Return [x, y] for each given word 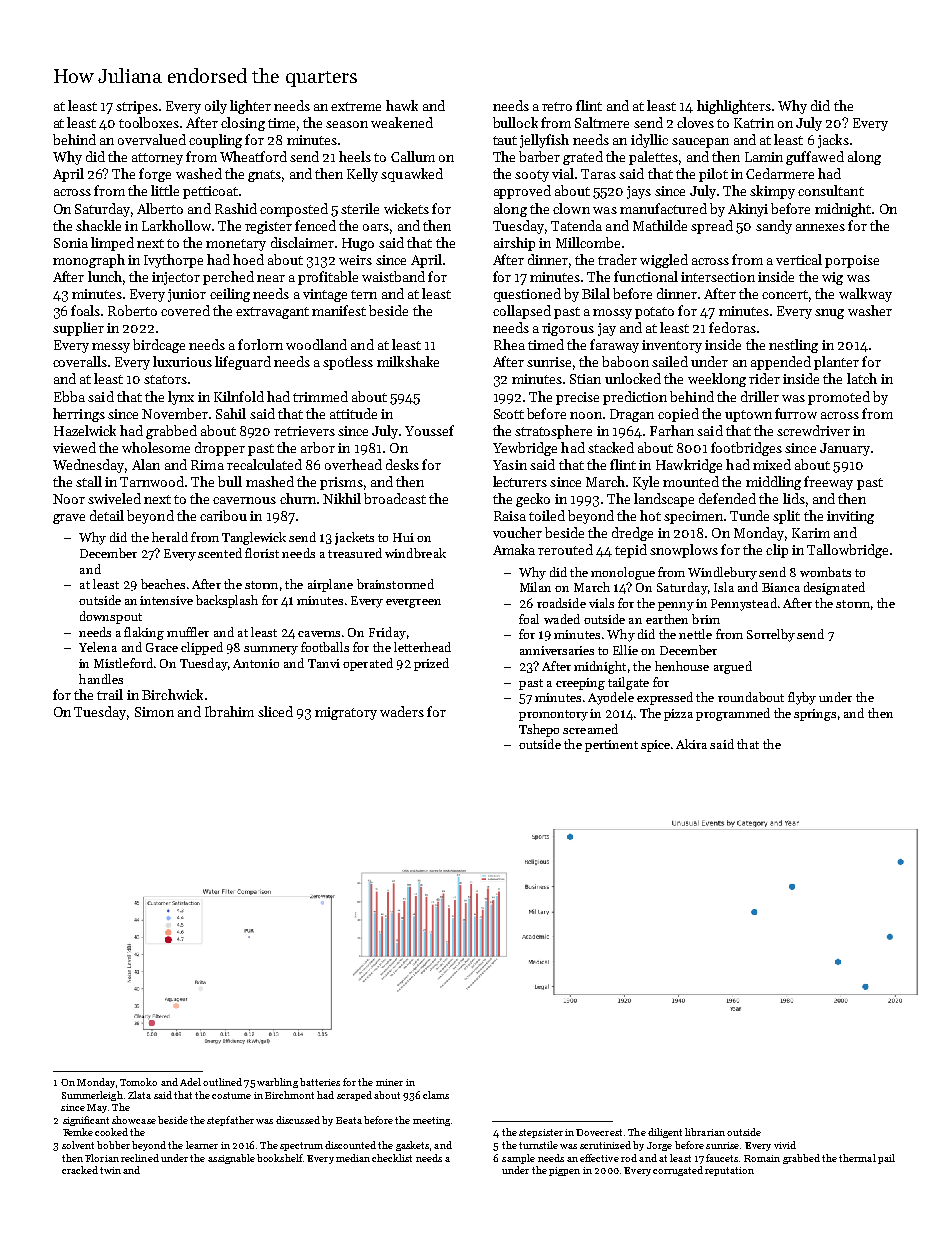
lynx [181, 398]
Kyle [646, 483]
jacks [833, 141]
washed [199, 173]
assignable [231, 1159]
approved [522, 192]
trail [110, 694]
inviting [850, 517]
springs [815, 715]
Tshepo [539, 730]
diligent [665, 1133]
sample [518, 1159]
